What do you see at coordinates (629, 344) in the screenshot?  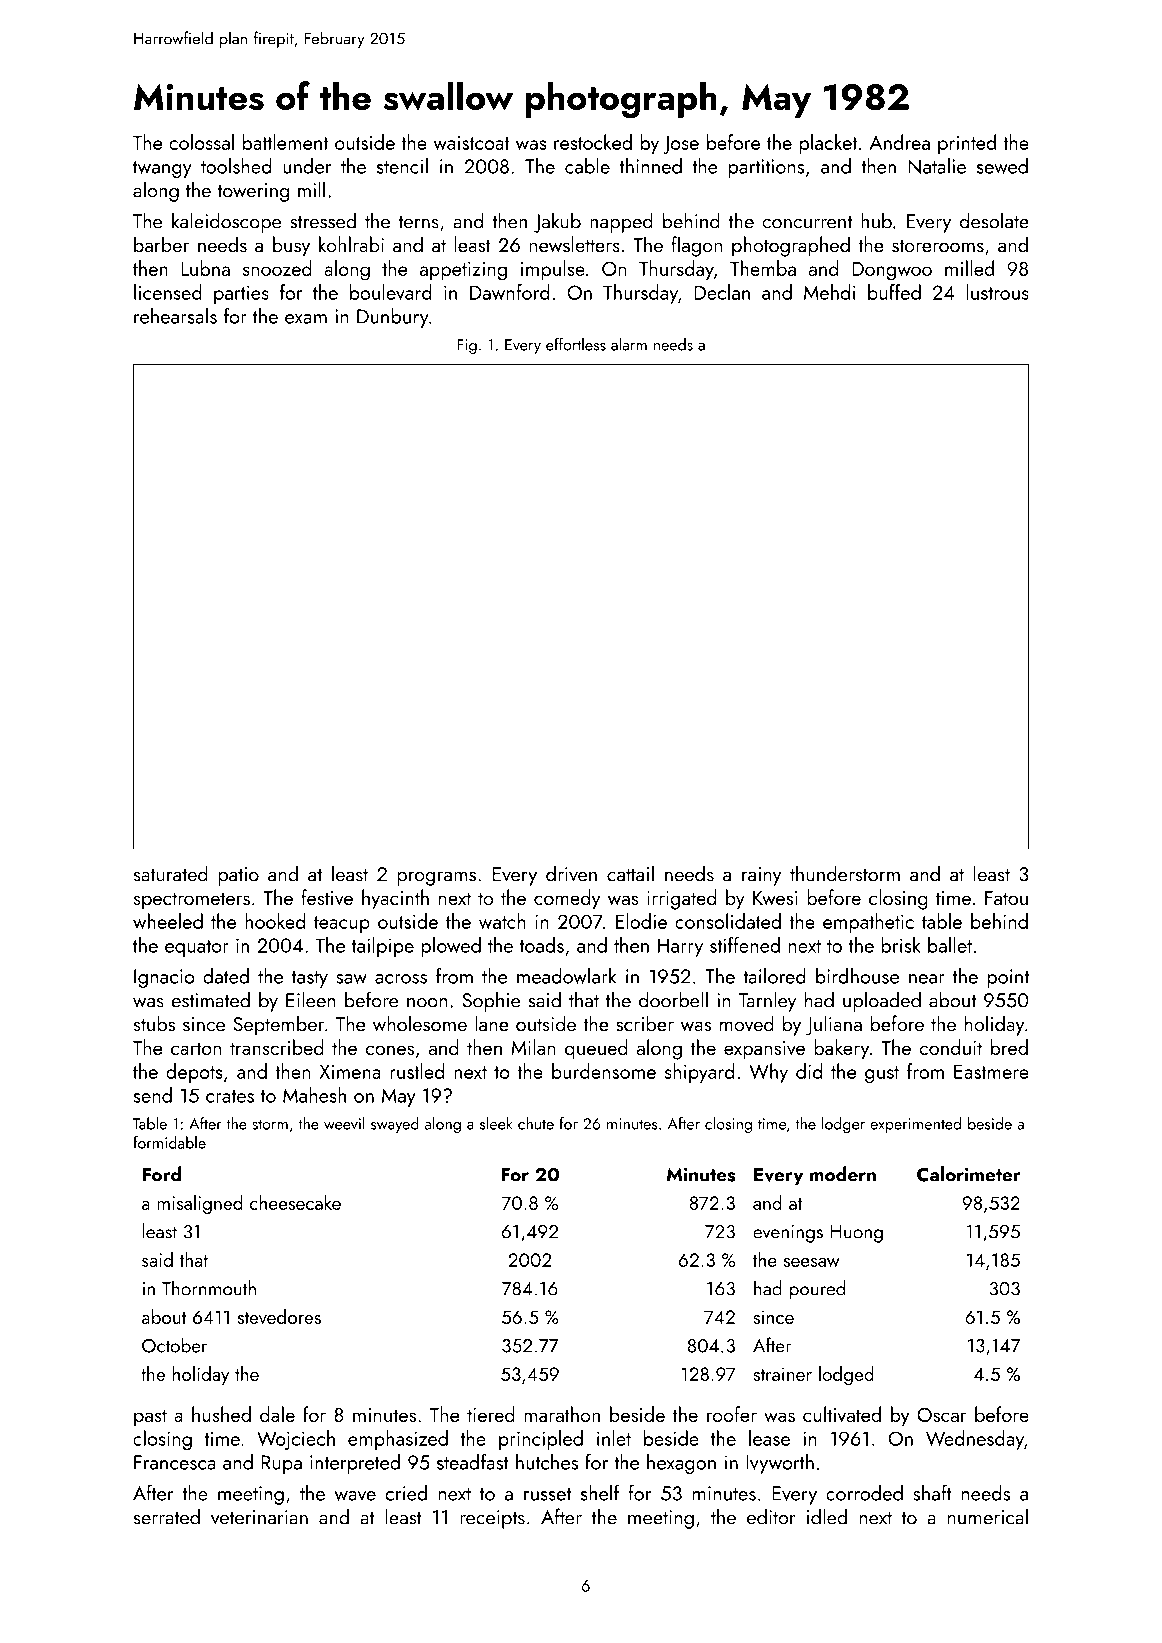 I see `alarm` at bounding box center [629, 344].
